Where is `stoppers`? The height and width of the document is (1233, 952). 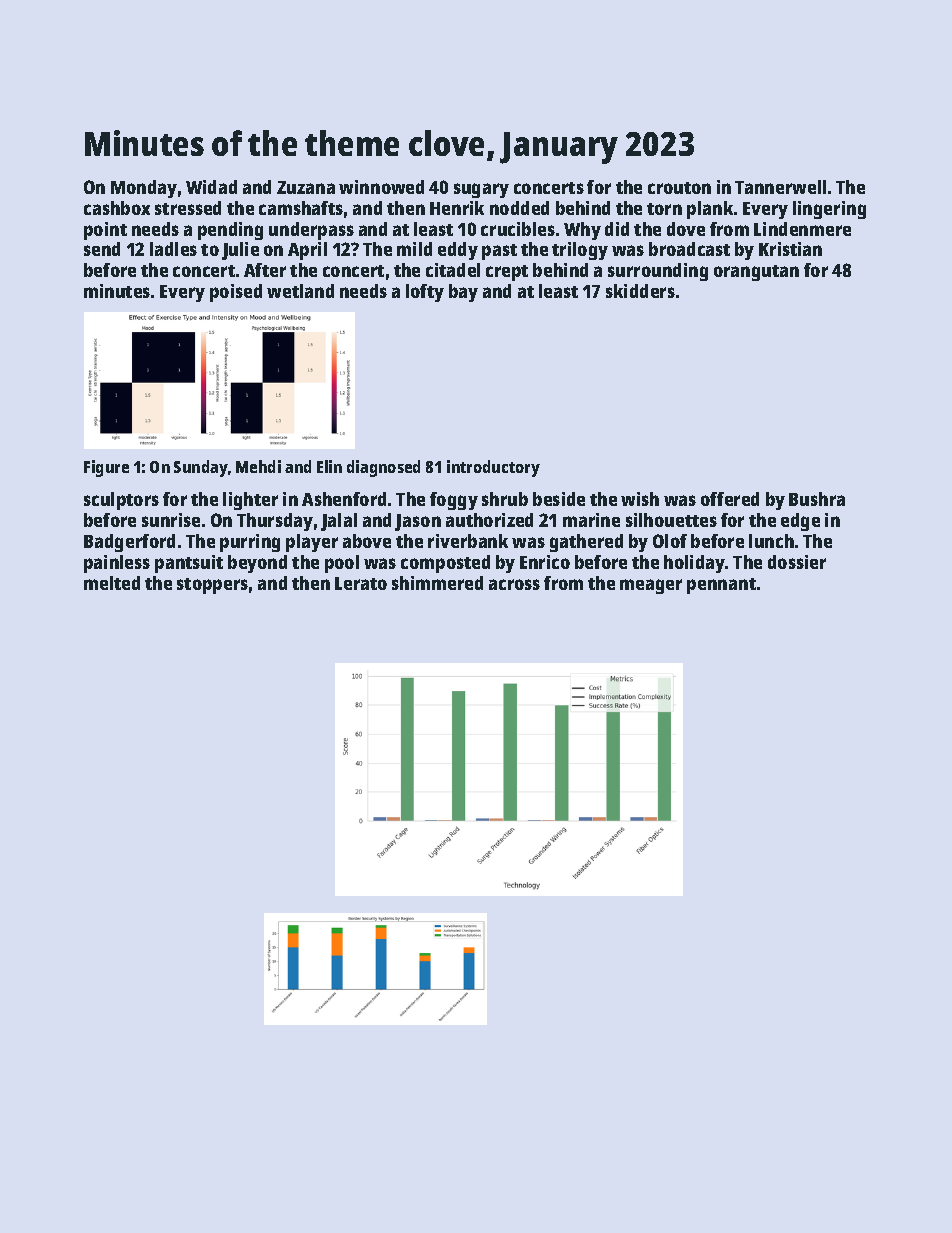
stoppers is located at coordinates (212, 586).
